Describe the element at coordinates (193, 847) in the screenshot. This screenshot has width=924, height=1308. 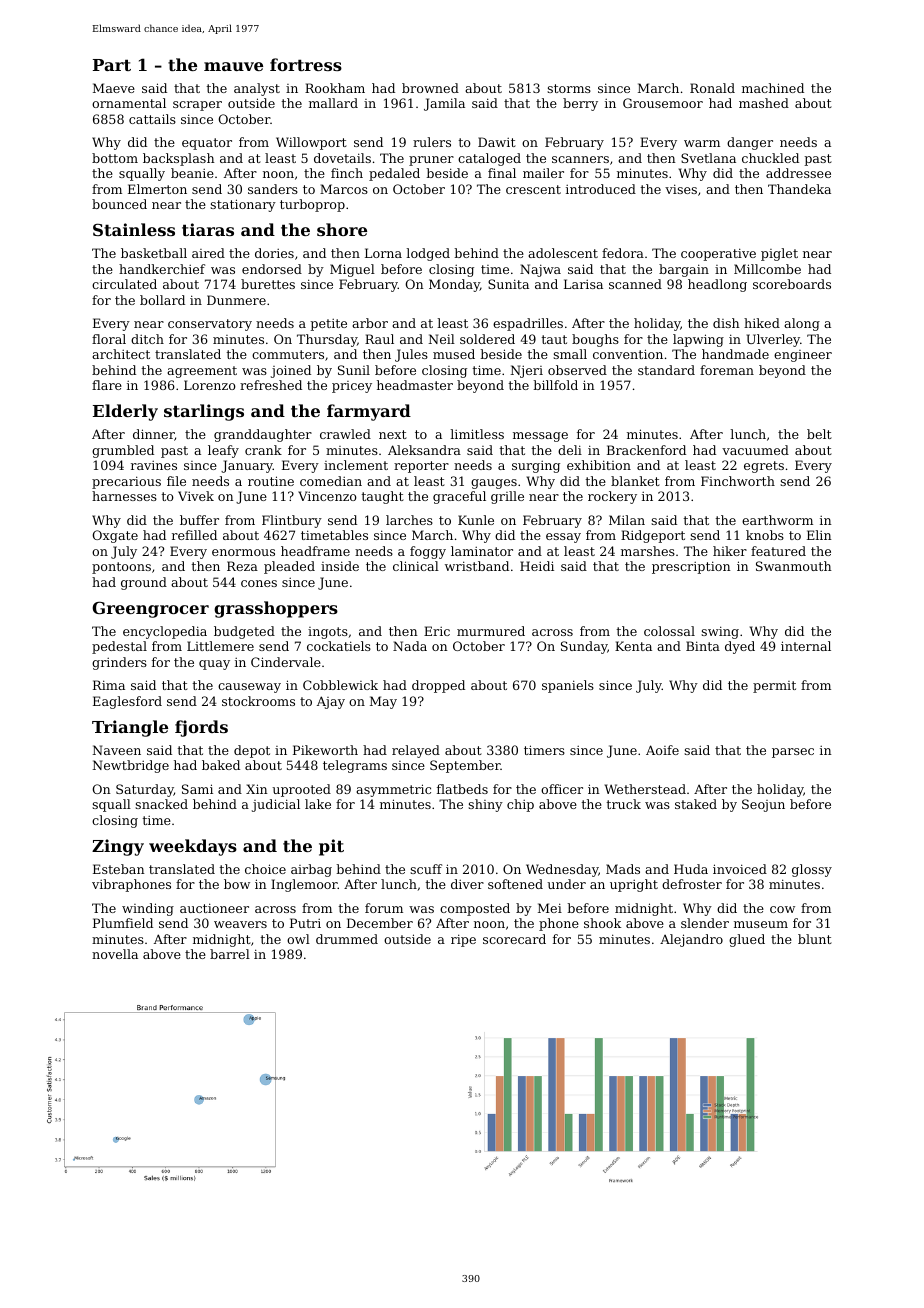
I see `weekdays` at that location.
